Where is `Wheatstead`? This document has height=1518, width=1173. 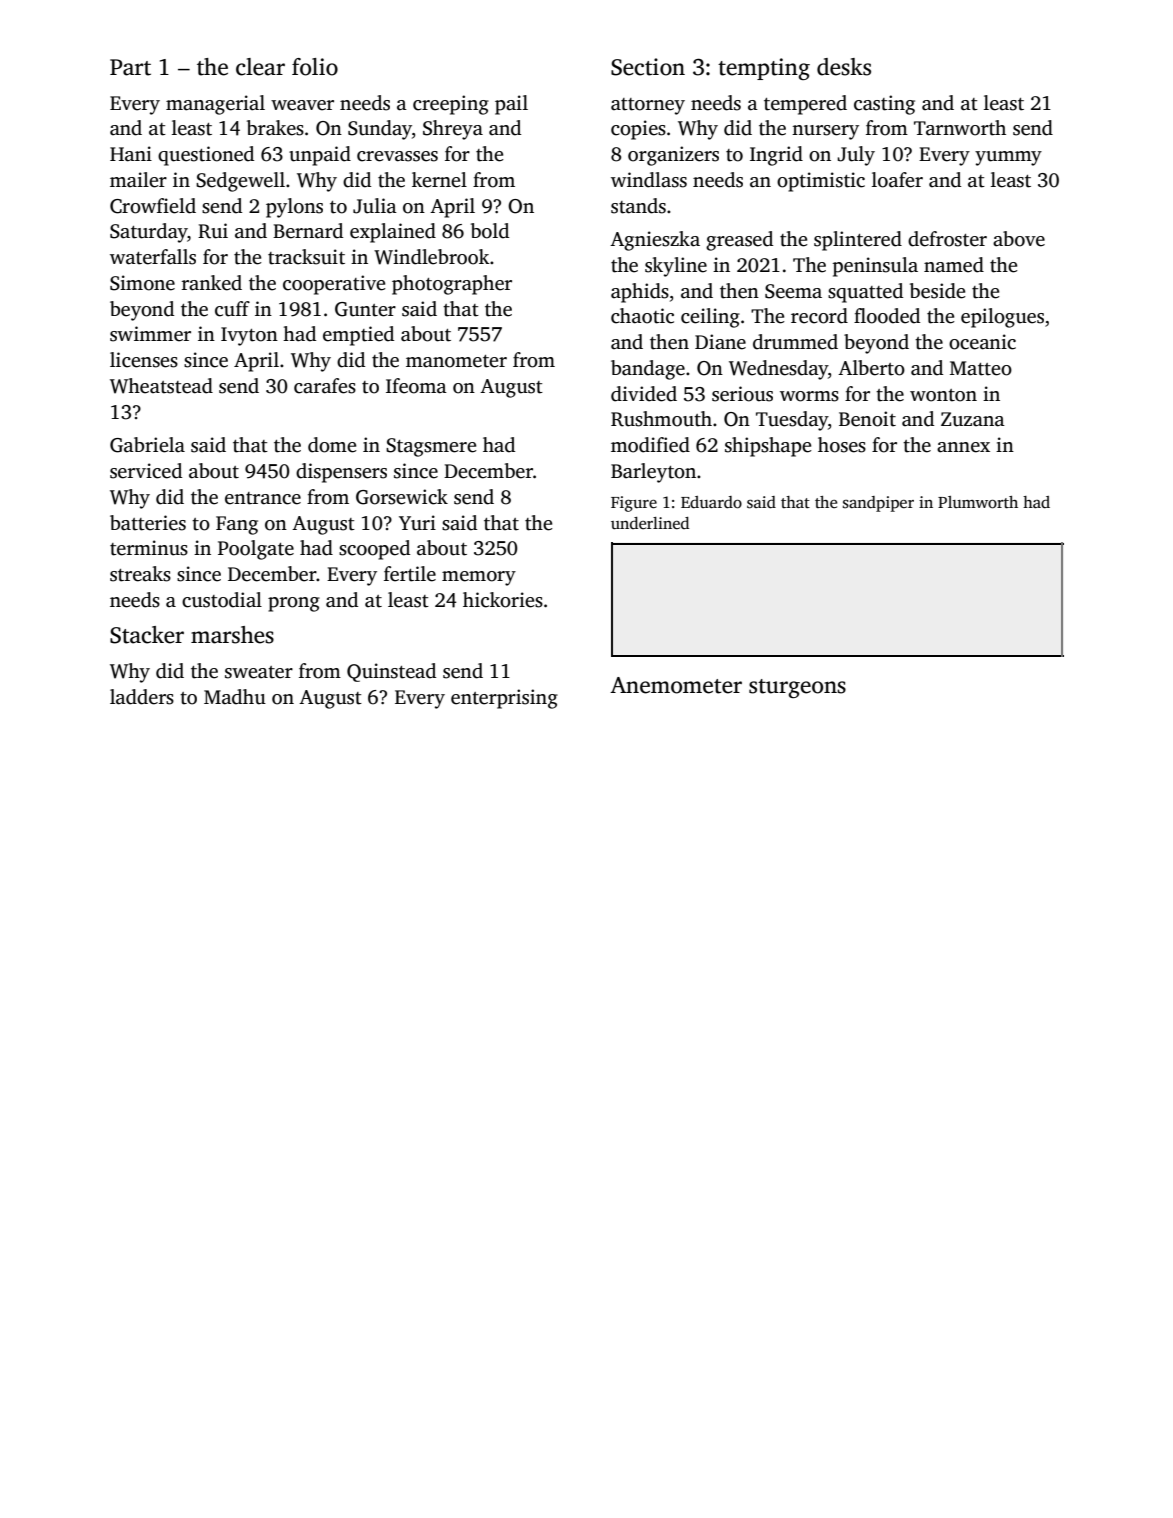 Wheatstead is located at coordinates (161, 386).
